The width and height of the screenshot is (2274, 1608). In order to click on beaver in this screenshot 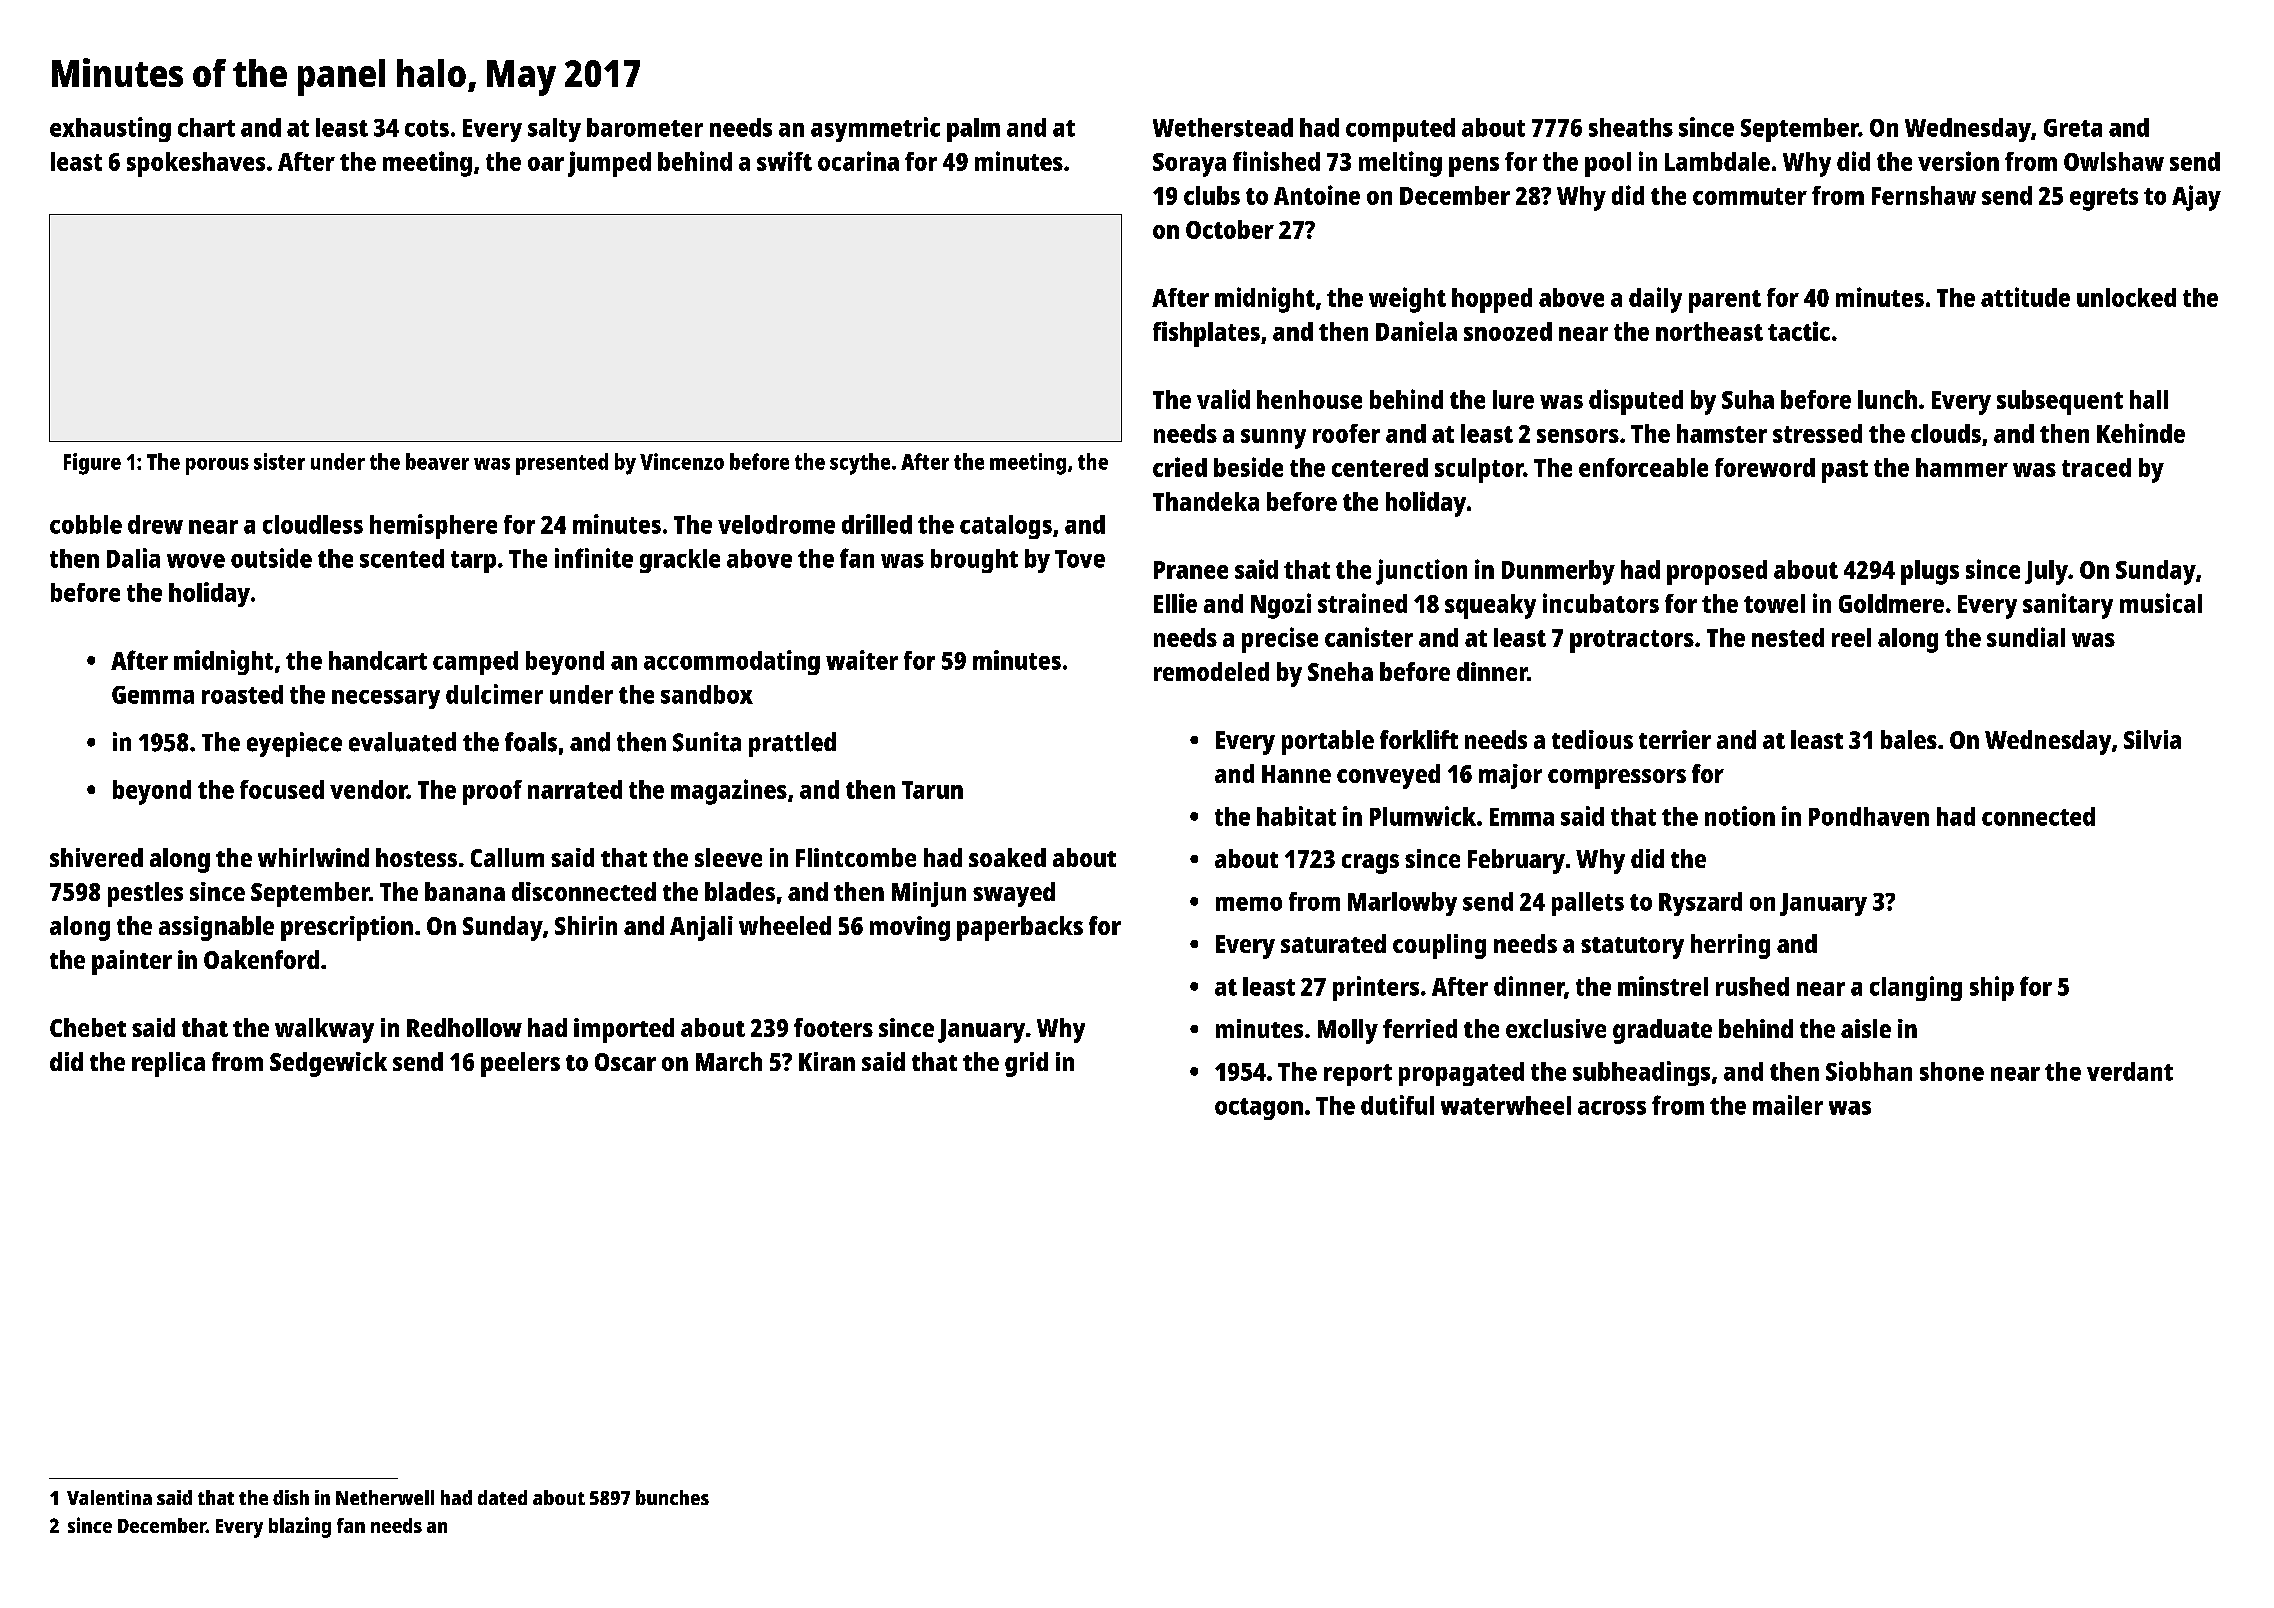, I will do `click(437, 461)`.
